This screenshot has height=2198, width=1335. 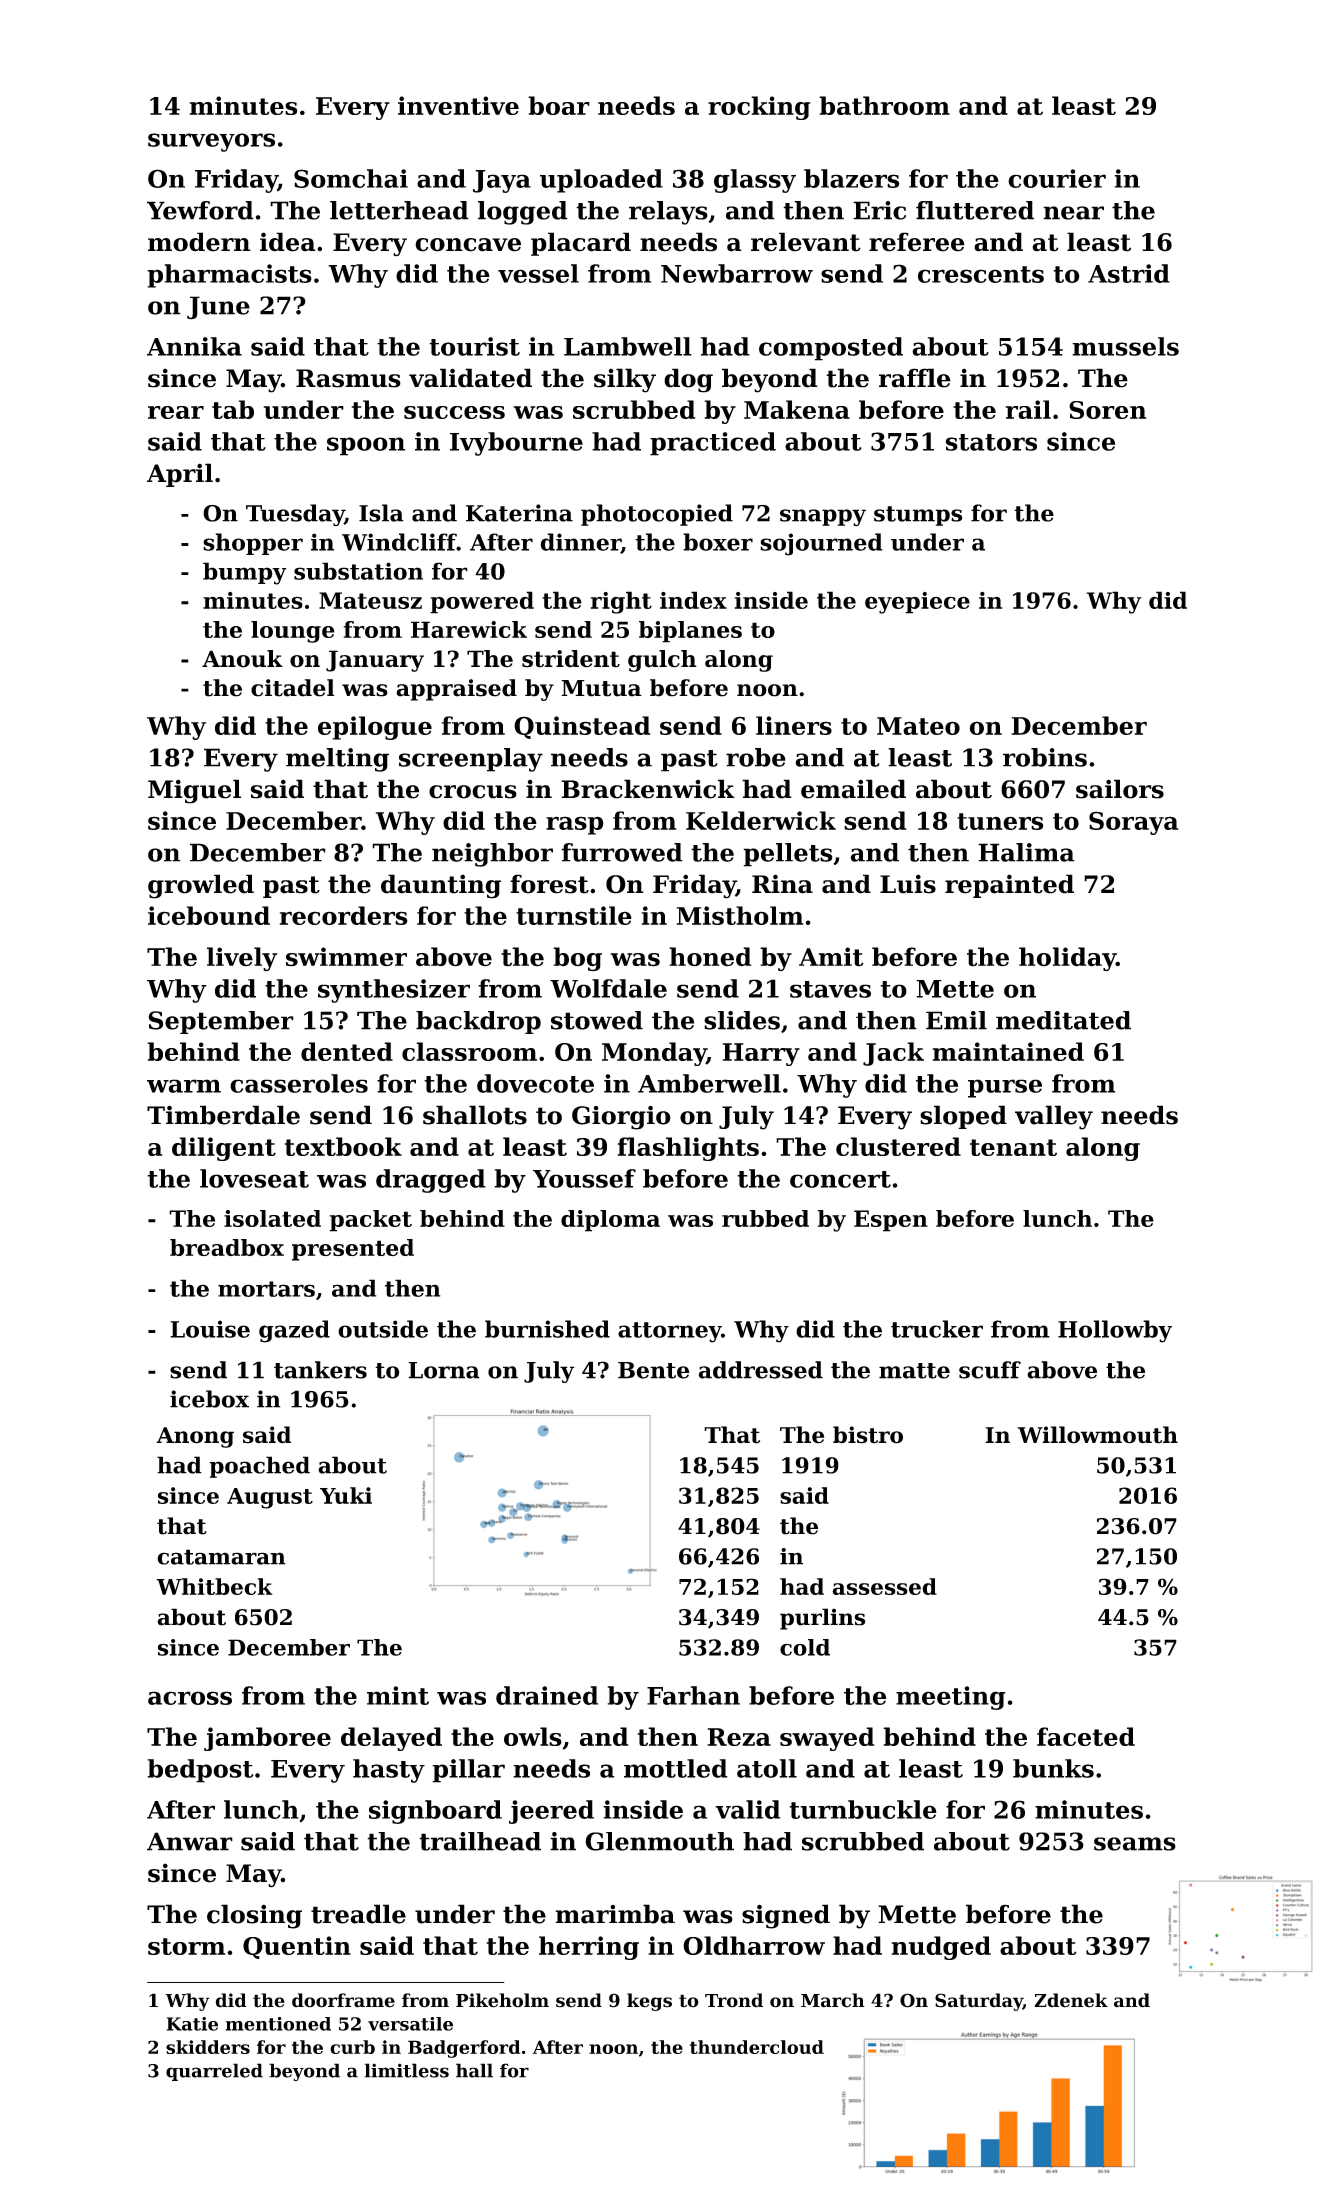 I want to click on bedpost, so click(x=200, y=1771).
